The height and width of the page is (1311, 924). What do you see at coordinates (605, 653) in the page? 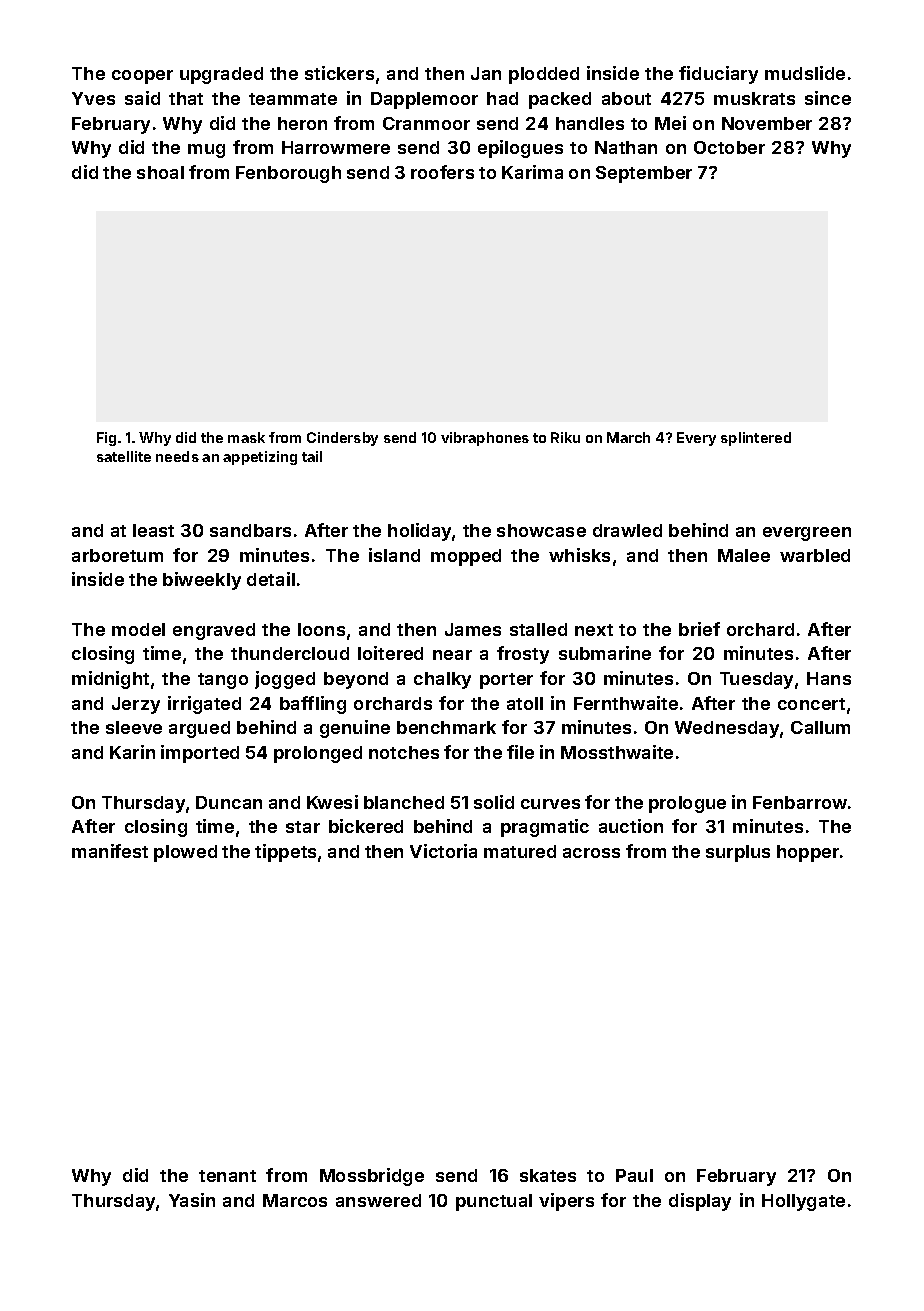
I see `submarine` at bounding box center [605, 653].
